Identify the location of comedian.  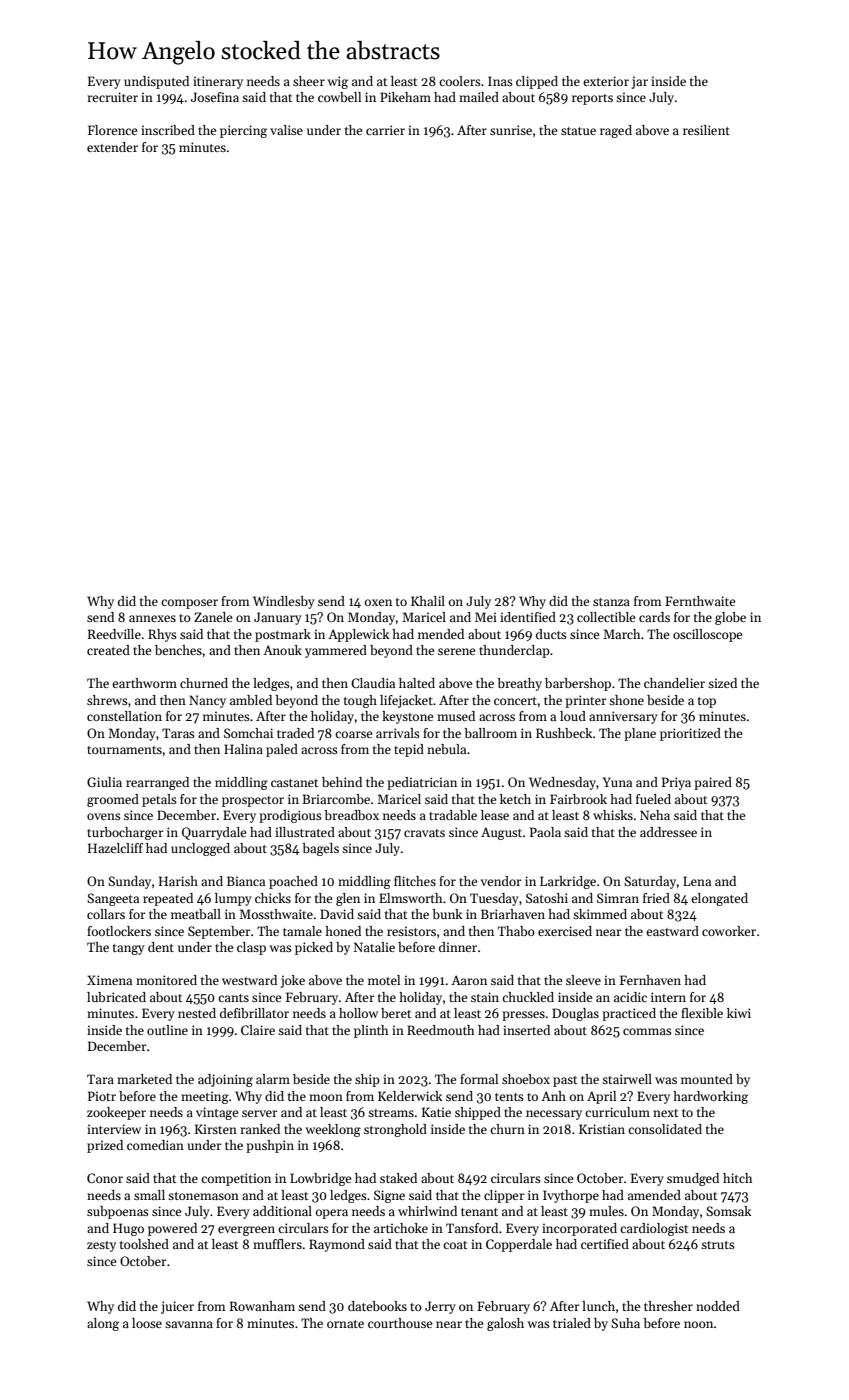
(155, 1145).
